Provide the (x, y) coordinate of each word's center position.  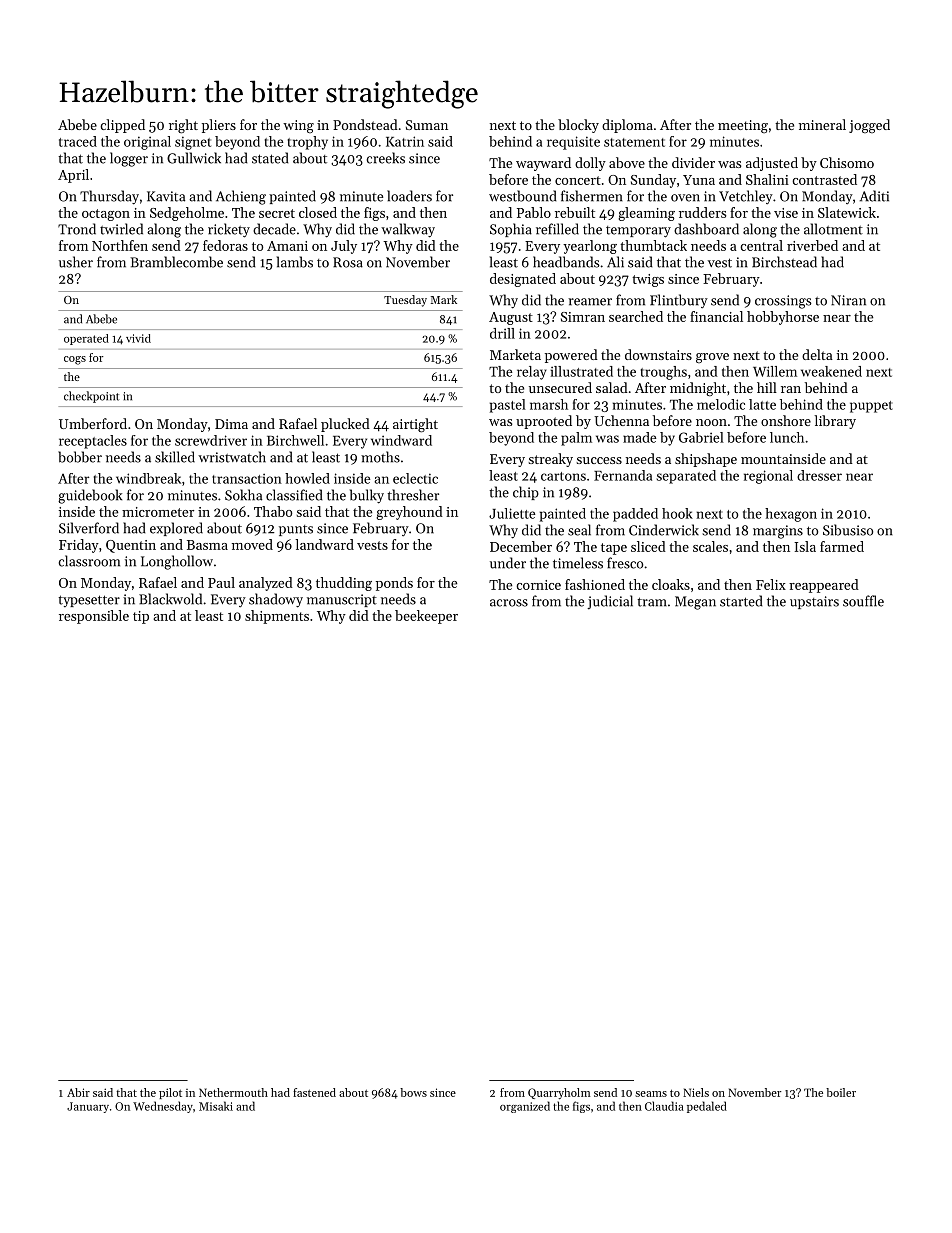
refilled (557, 229)
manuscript (342, 600)
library (835, 422)
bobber (80, 457)
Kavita (166, 196)
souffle (863, 601)
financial (716, 316)
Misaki (216, 1106)
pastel (508, 406)
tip (141, 617)
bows (413, 1092)
